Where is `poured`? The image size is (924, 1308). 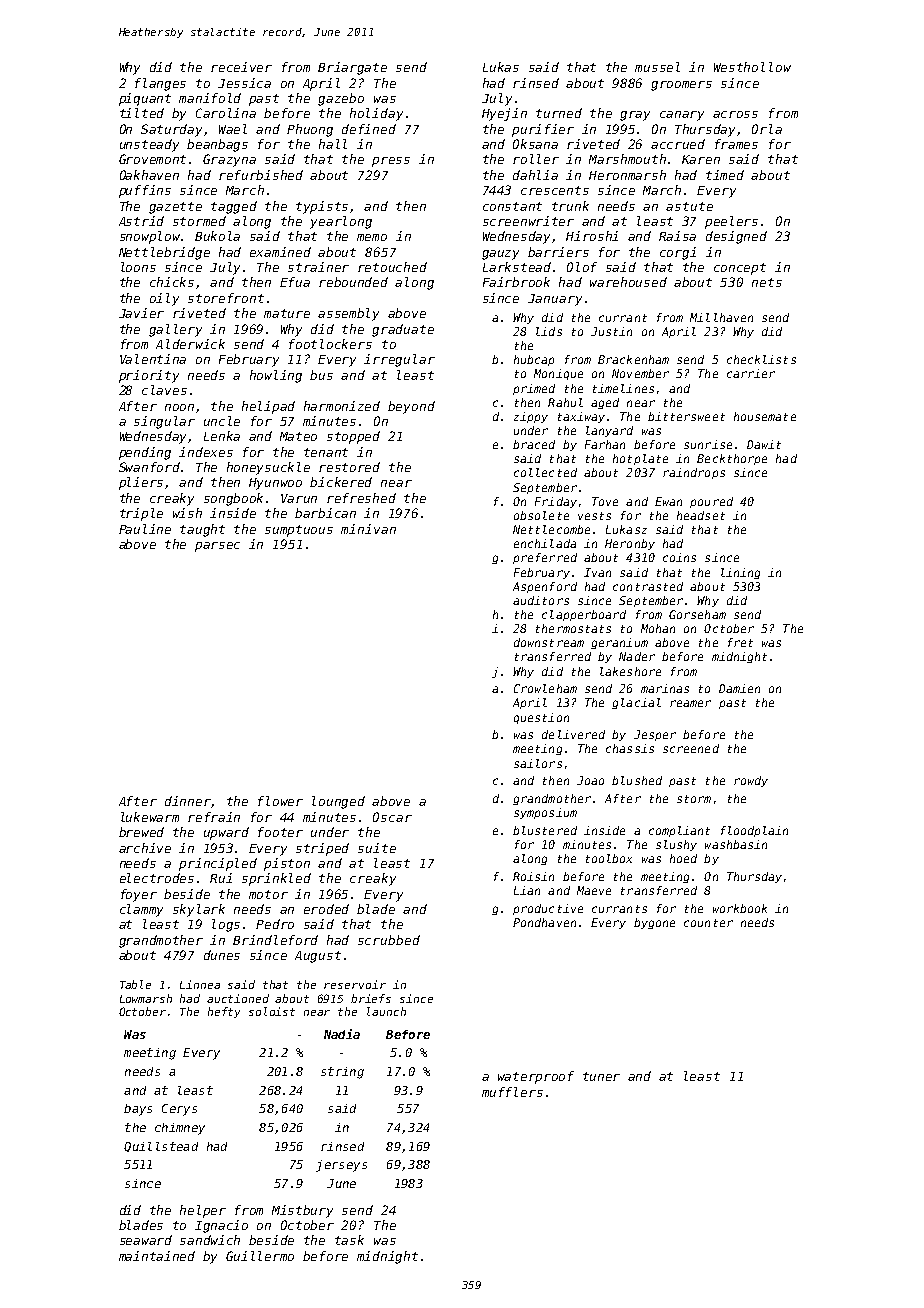 poured is located at coordinates (711, 502).
